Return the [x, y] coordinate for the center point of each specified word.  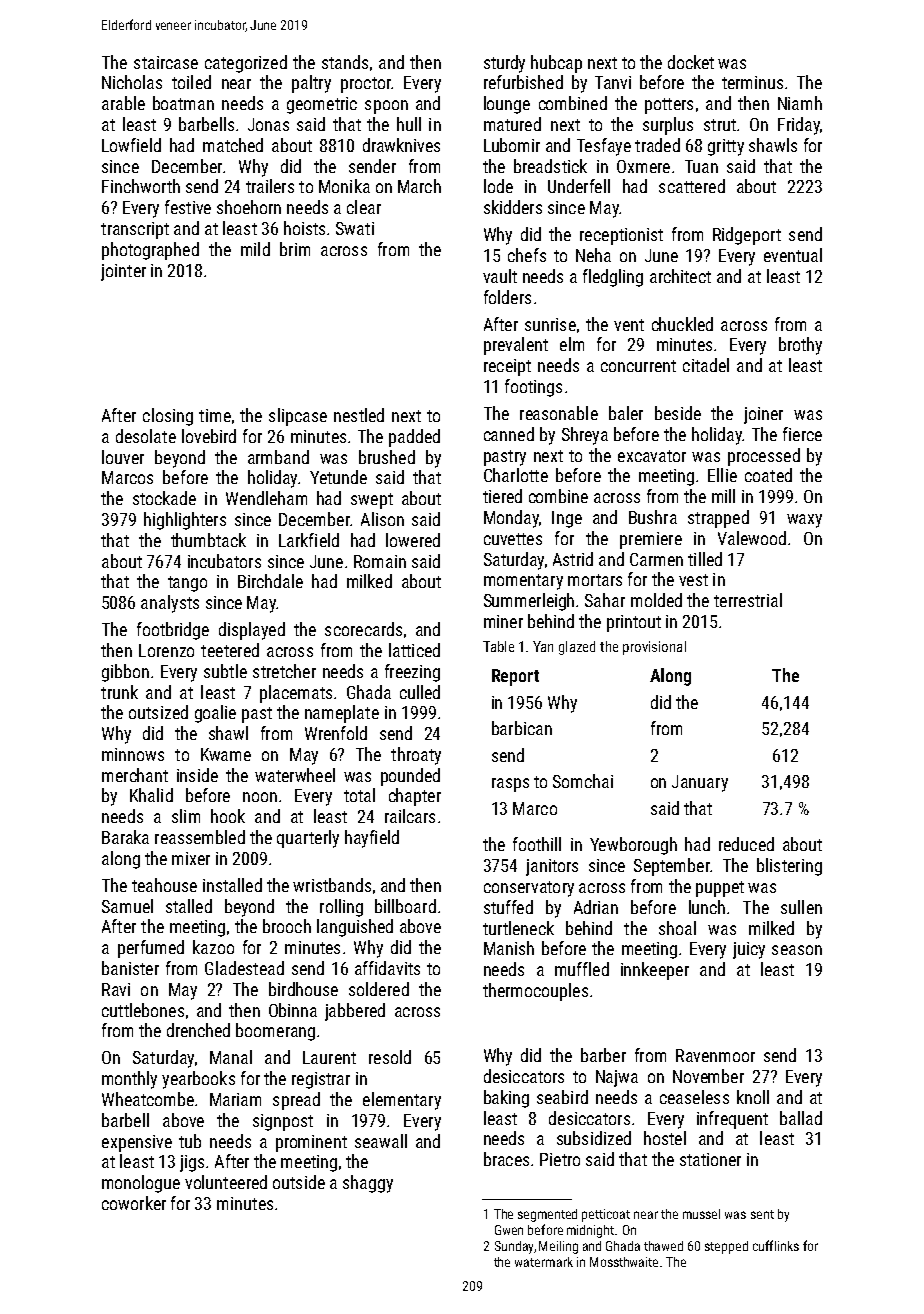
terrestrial [748, 600]
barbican [522, 728]
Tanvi [613, 82]
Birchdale [270, 581]
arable [123, 103]
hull [409, 124]
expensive [137, 1143]
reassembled [200, 837]
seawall [381, 1141]
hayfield [372, 839]
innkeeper [655, 971]
